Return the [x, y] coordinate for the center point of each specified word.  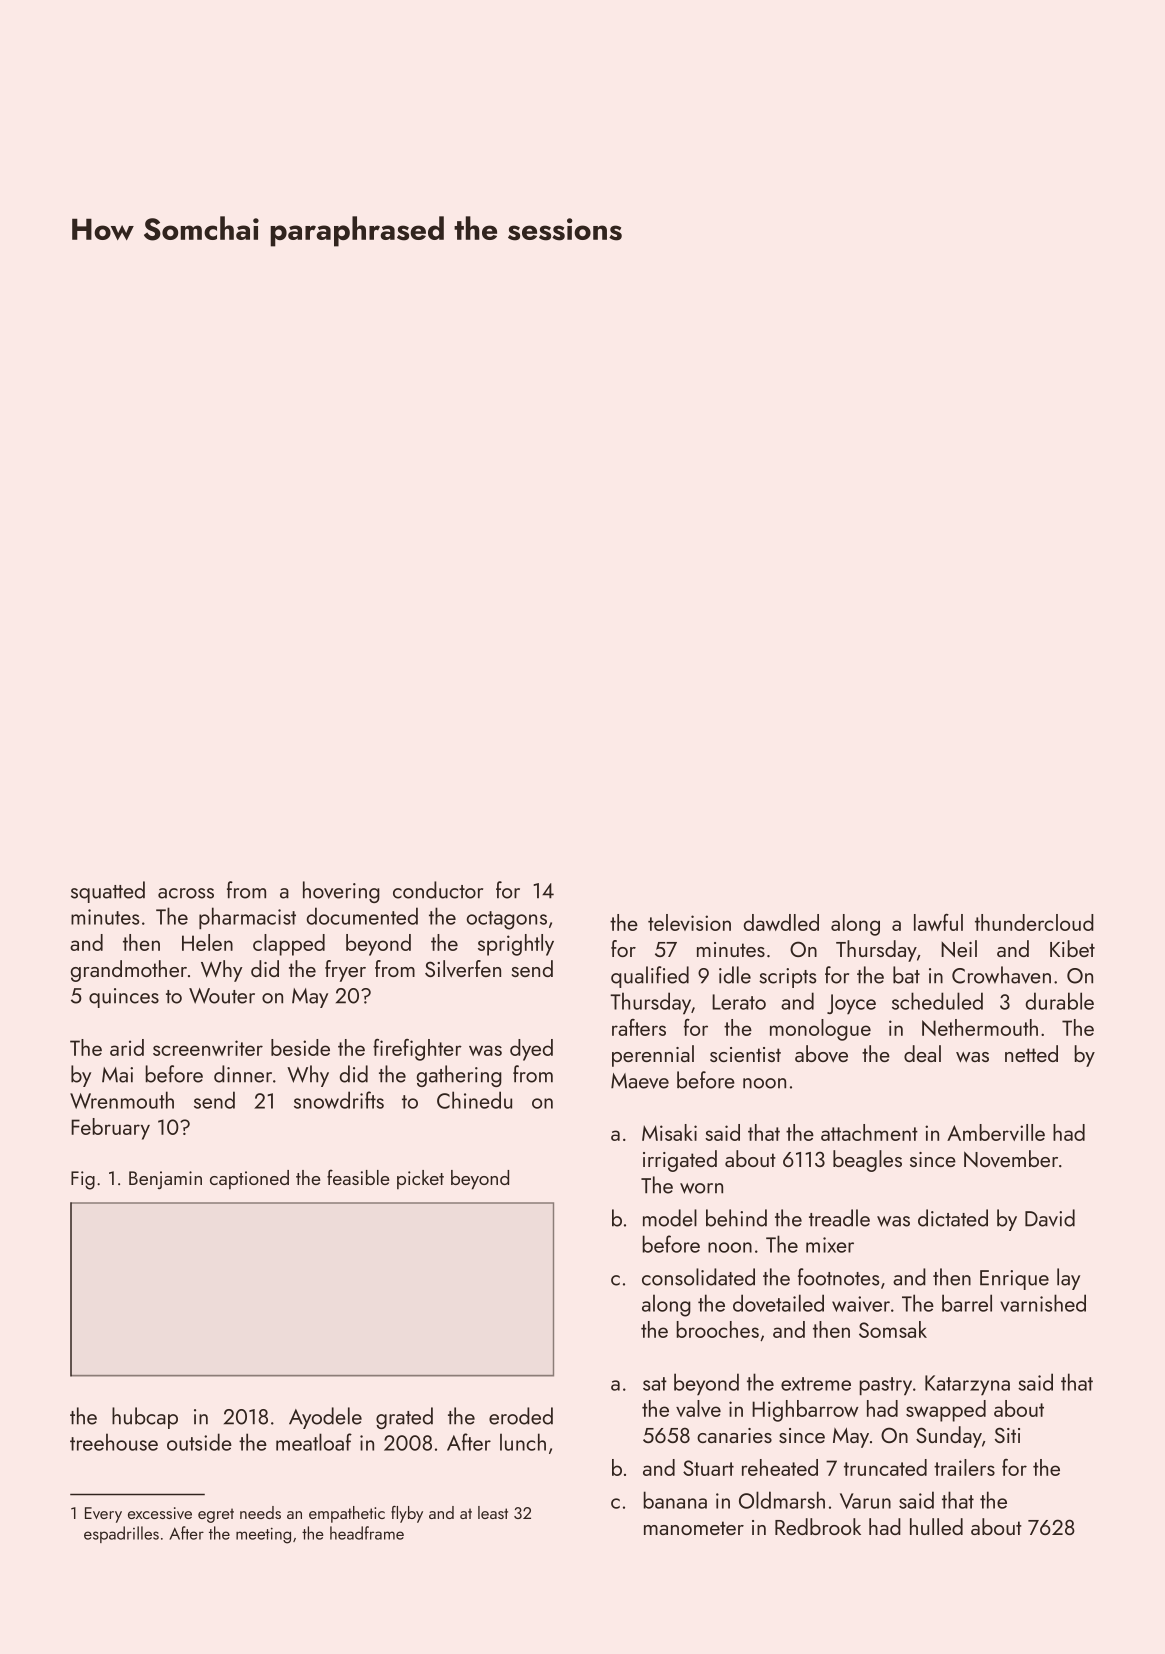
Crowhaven [1001, 975]
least [493, 1512]
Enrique [1014, 1280]
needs [260, 1512]
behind [736, 1218]
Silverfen [463, 968]
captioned [249, 1179]
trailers [964, 1467]
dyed [531, 1050]
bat [906, 975]
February [110, 1129]
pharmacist [247, 918]
